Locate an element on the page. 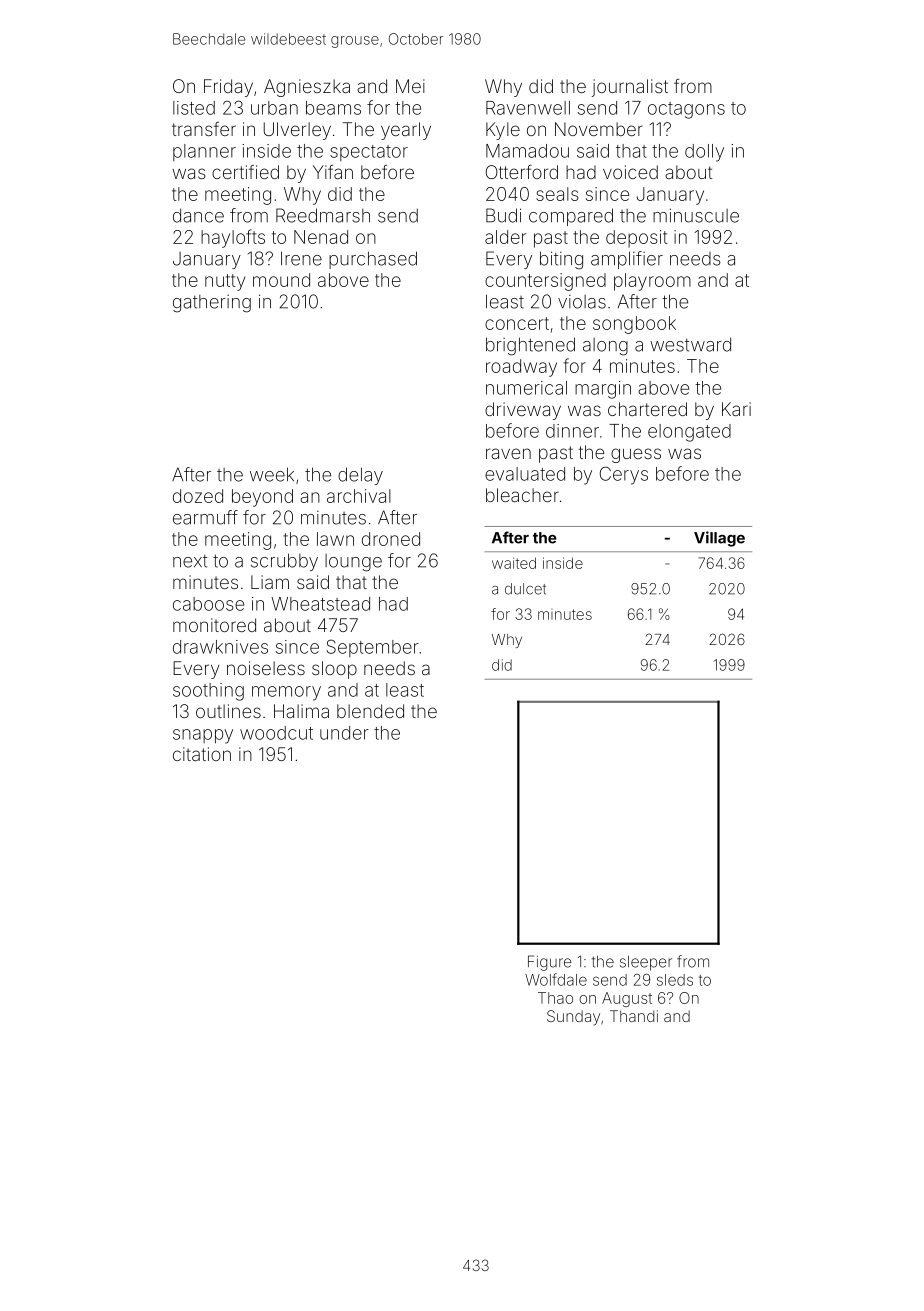 The width and height of the image is (924, 1311). Kyle is located at coordinates (503, 131).
